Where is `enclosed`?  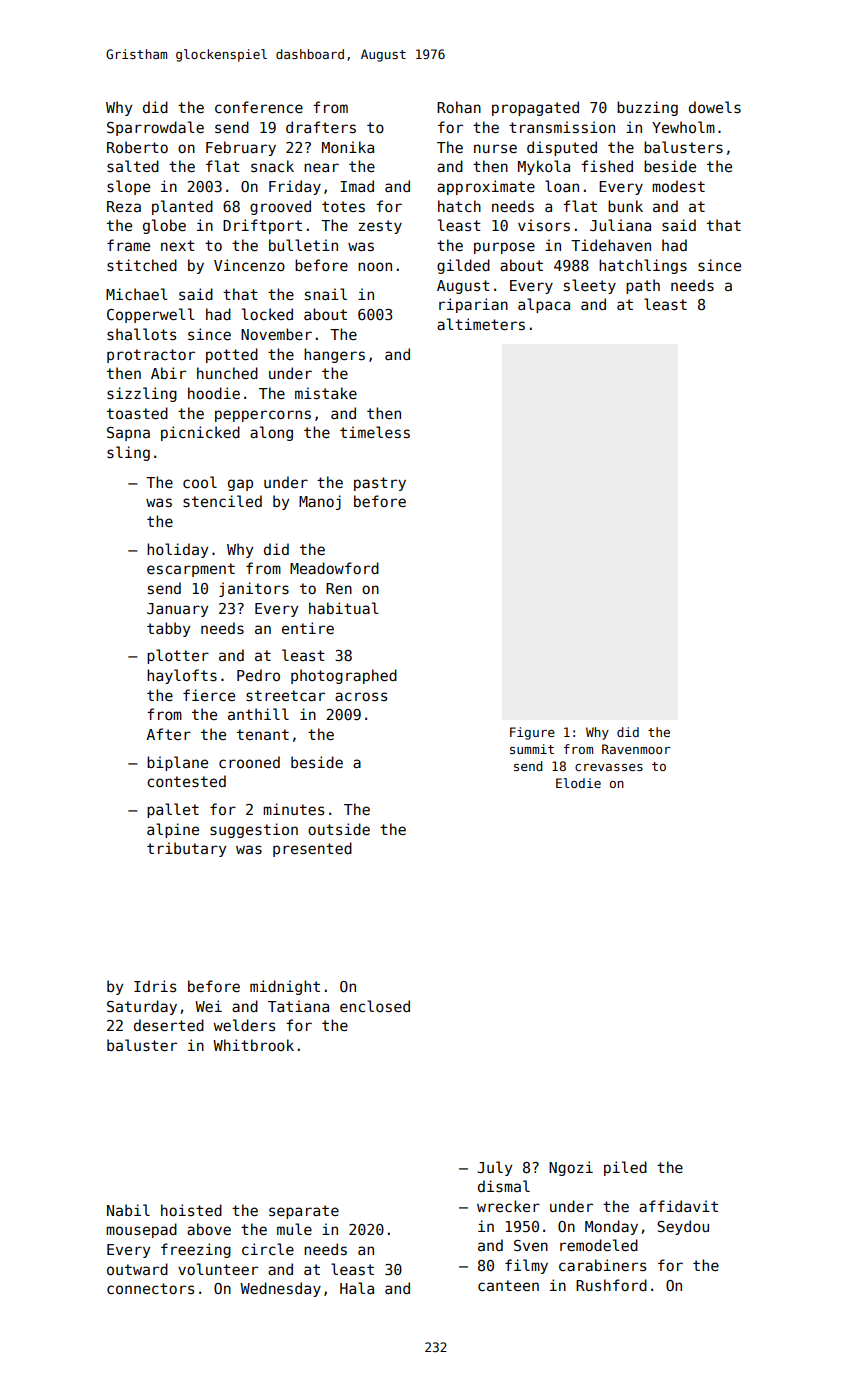
enclosed is located at coordinates (375, 1006).
